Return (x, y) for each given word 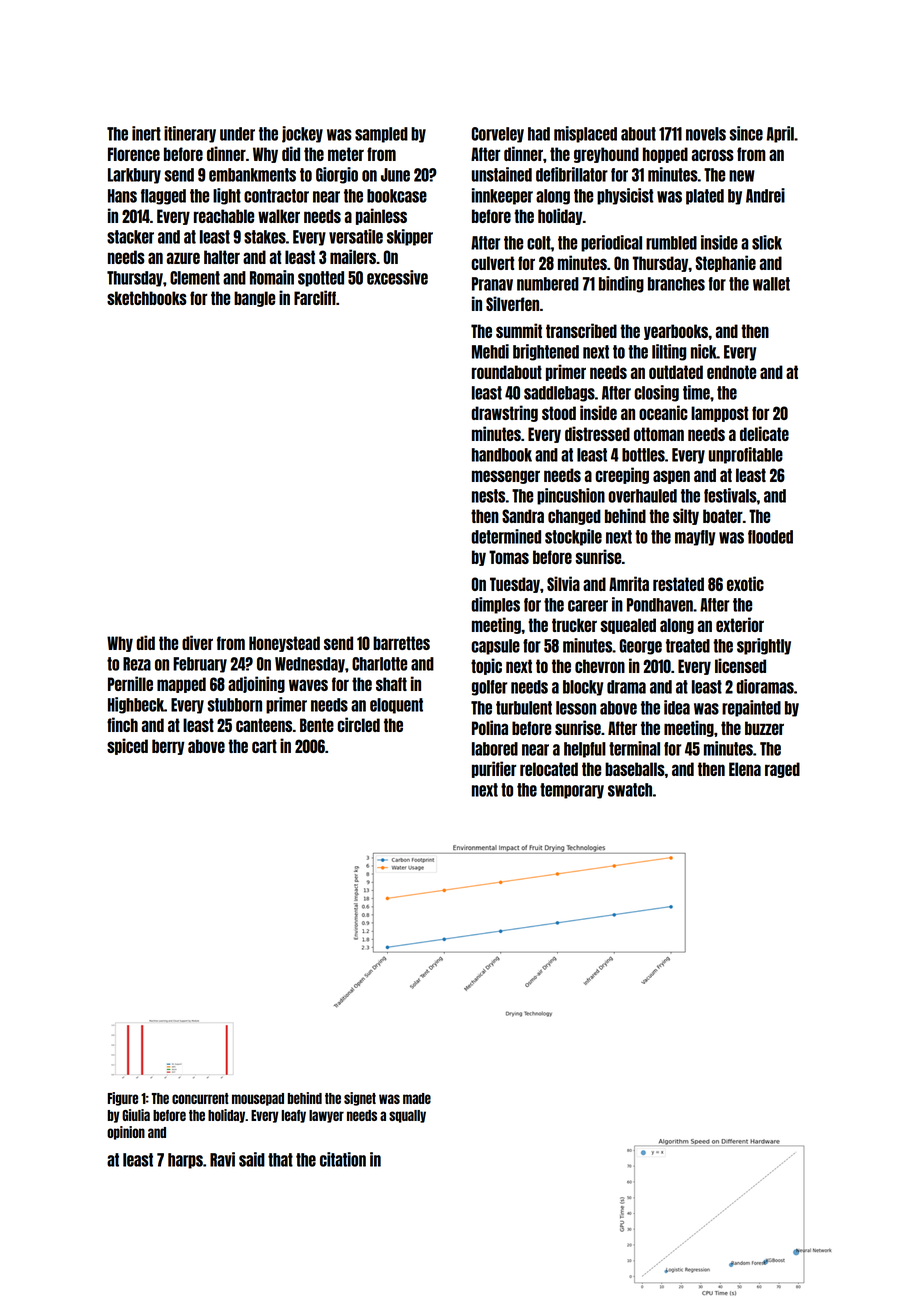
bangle (254, 299)
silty (686, 516)
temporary (572, 791)
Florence (134, 154)
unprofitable (746, 455)
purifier (494, 769)
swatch (630, 790)
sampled (381, 135)
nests (488, 496)
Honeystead (284, 644)
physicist (625, 196)
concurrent (200, 1098)
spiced (127, 746)
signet (360, 1099)
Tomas (509, 557)
